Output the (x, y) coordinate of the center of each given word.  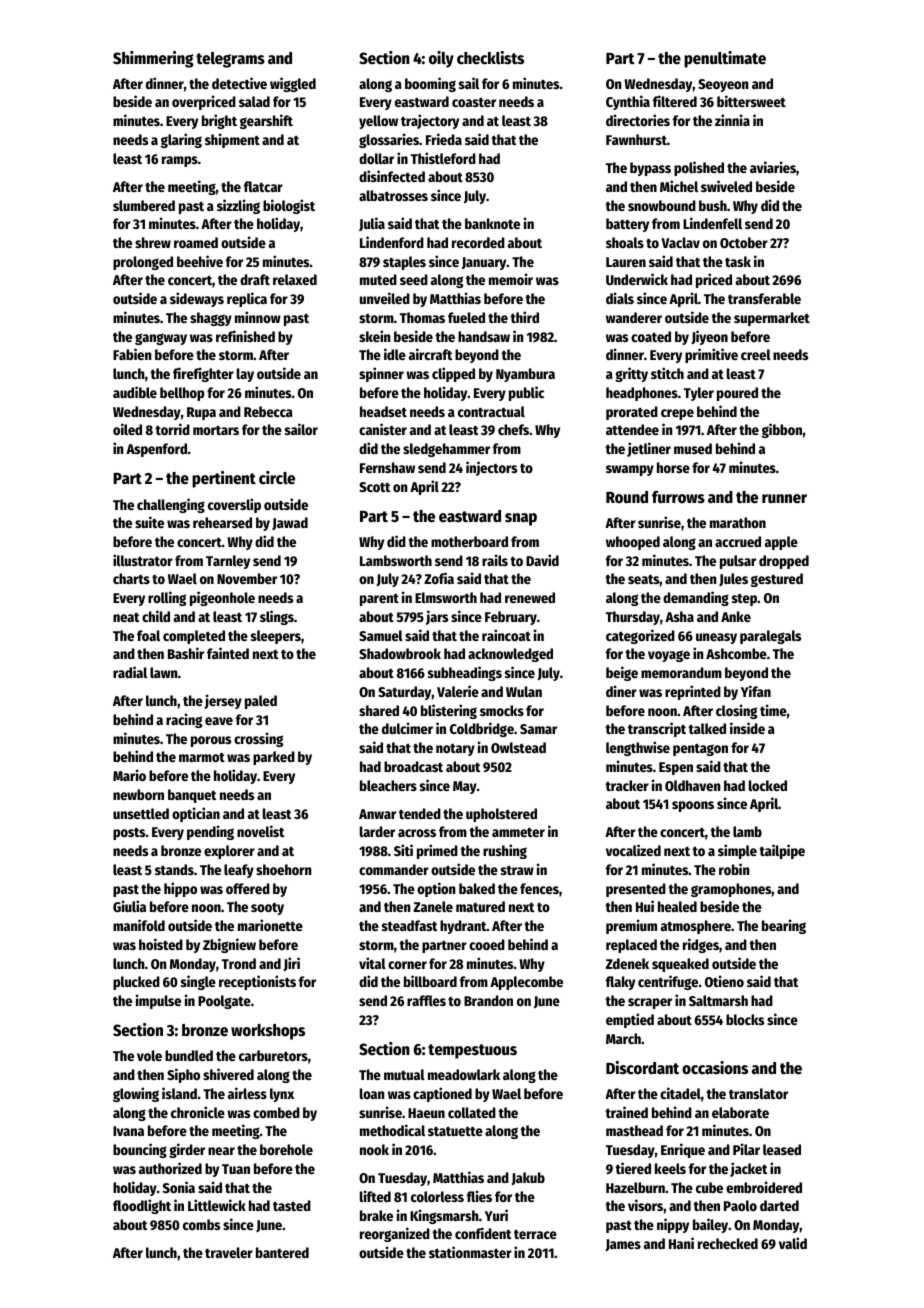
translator (758, 1093)
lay (245, 375)
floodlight (142, 1206)
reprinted (693, 692)
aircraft (430, 354)
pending (210, 832)
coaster (474, 102)
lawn (164, 672)
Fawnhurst (636, 139)
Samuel (381, 635)
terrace (535, 1234)
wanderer (634, 317)
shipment (232, 140)
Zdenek (627, 963)
